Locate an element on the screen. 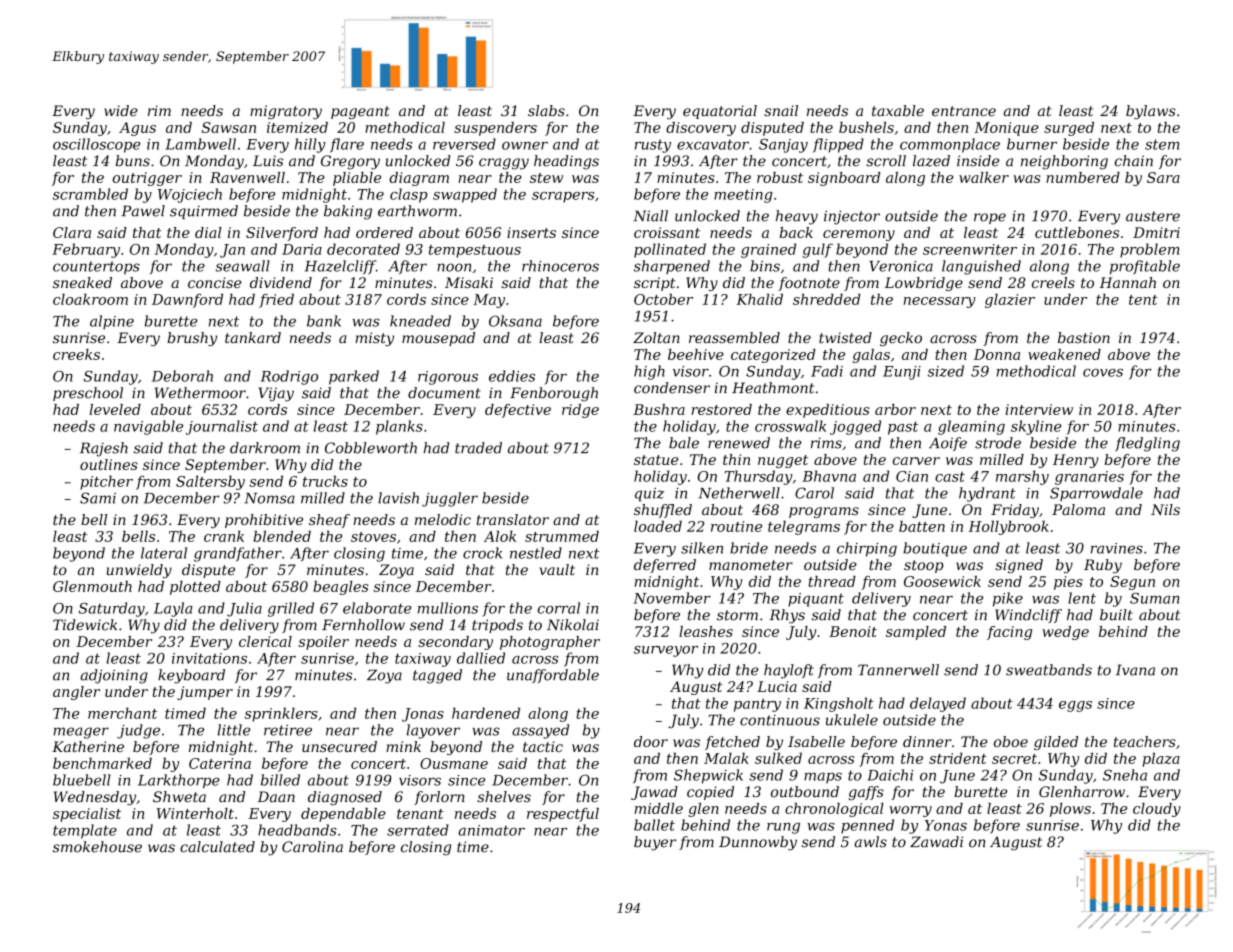 Image resolution: width=1233 pixels, height=952 pixels. quiz is located at coordinates (649, 495).
